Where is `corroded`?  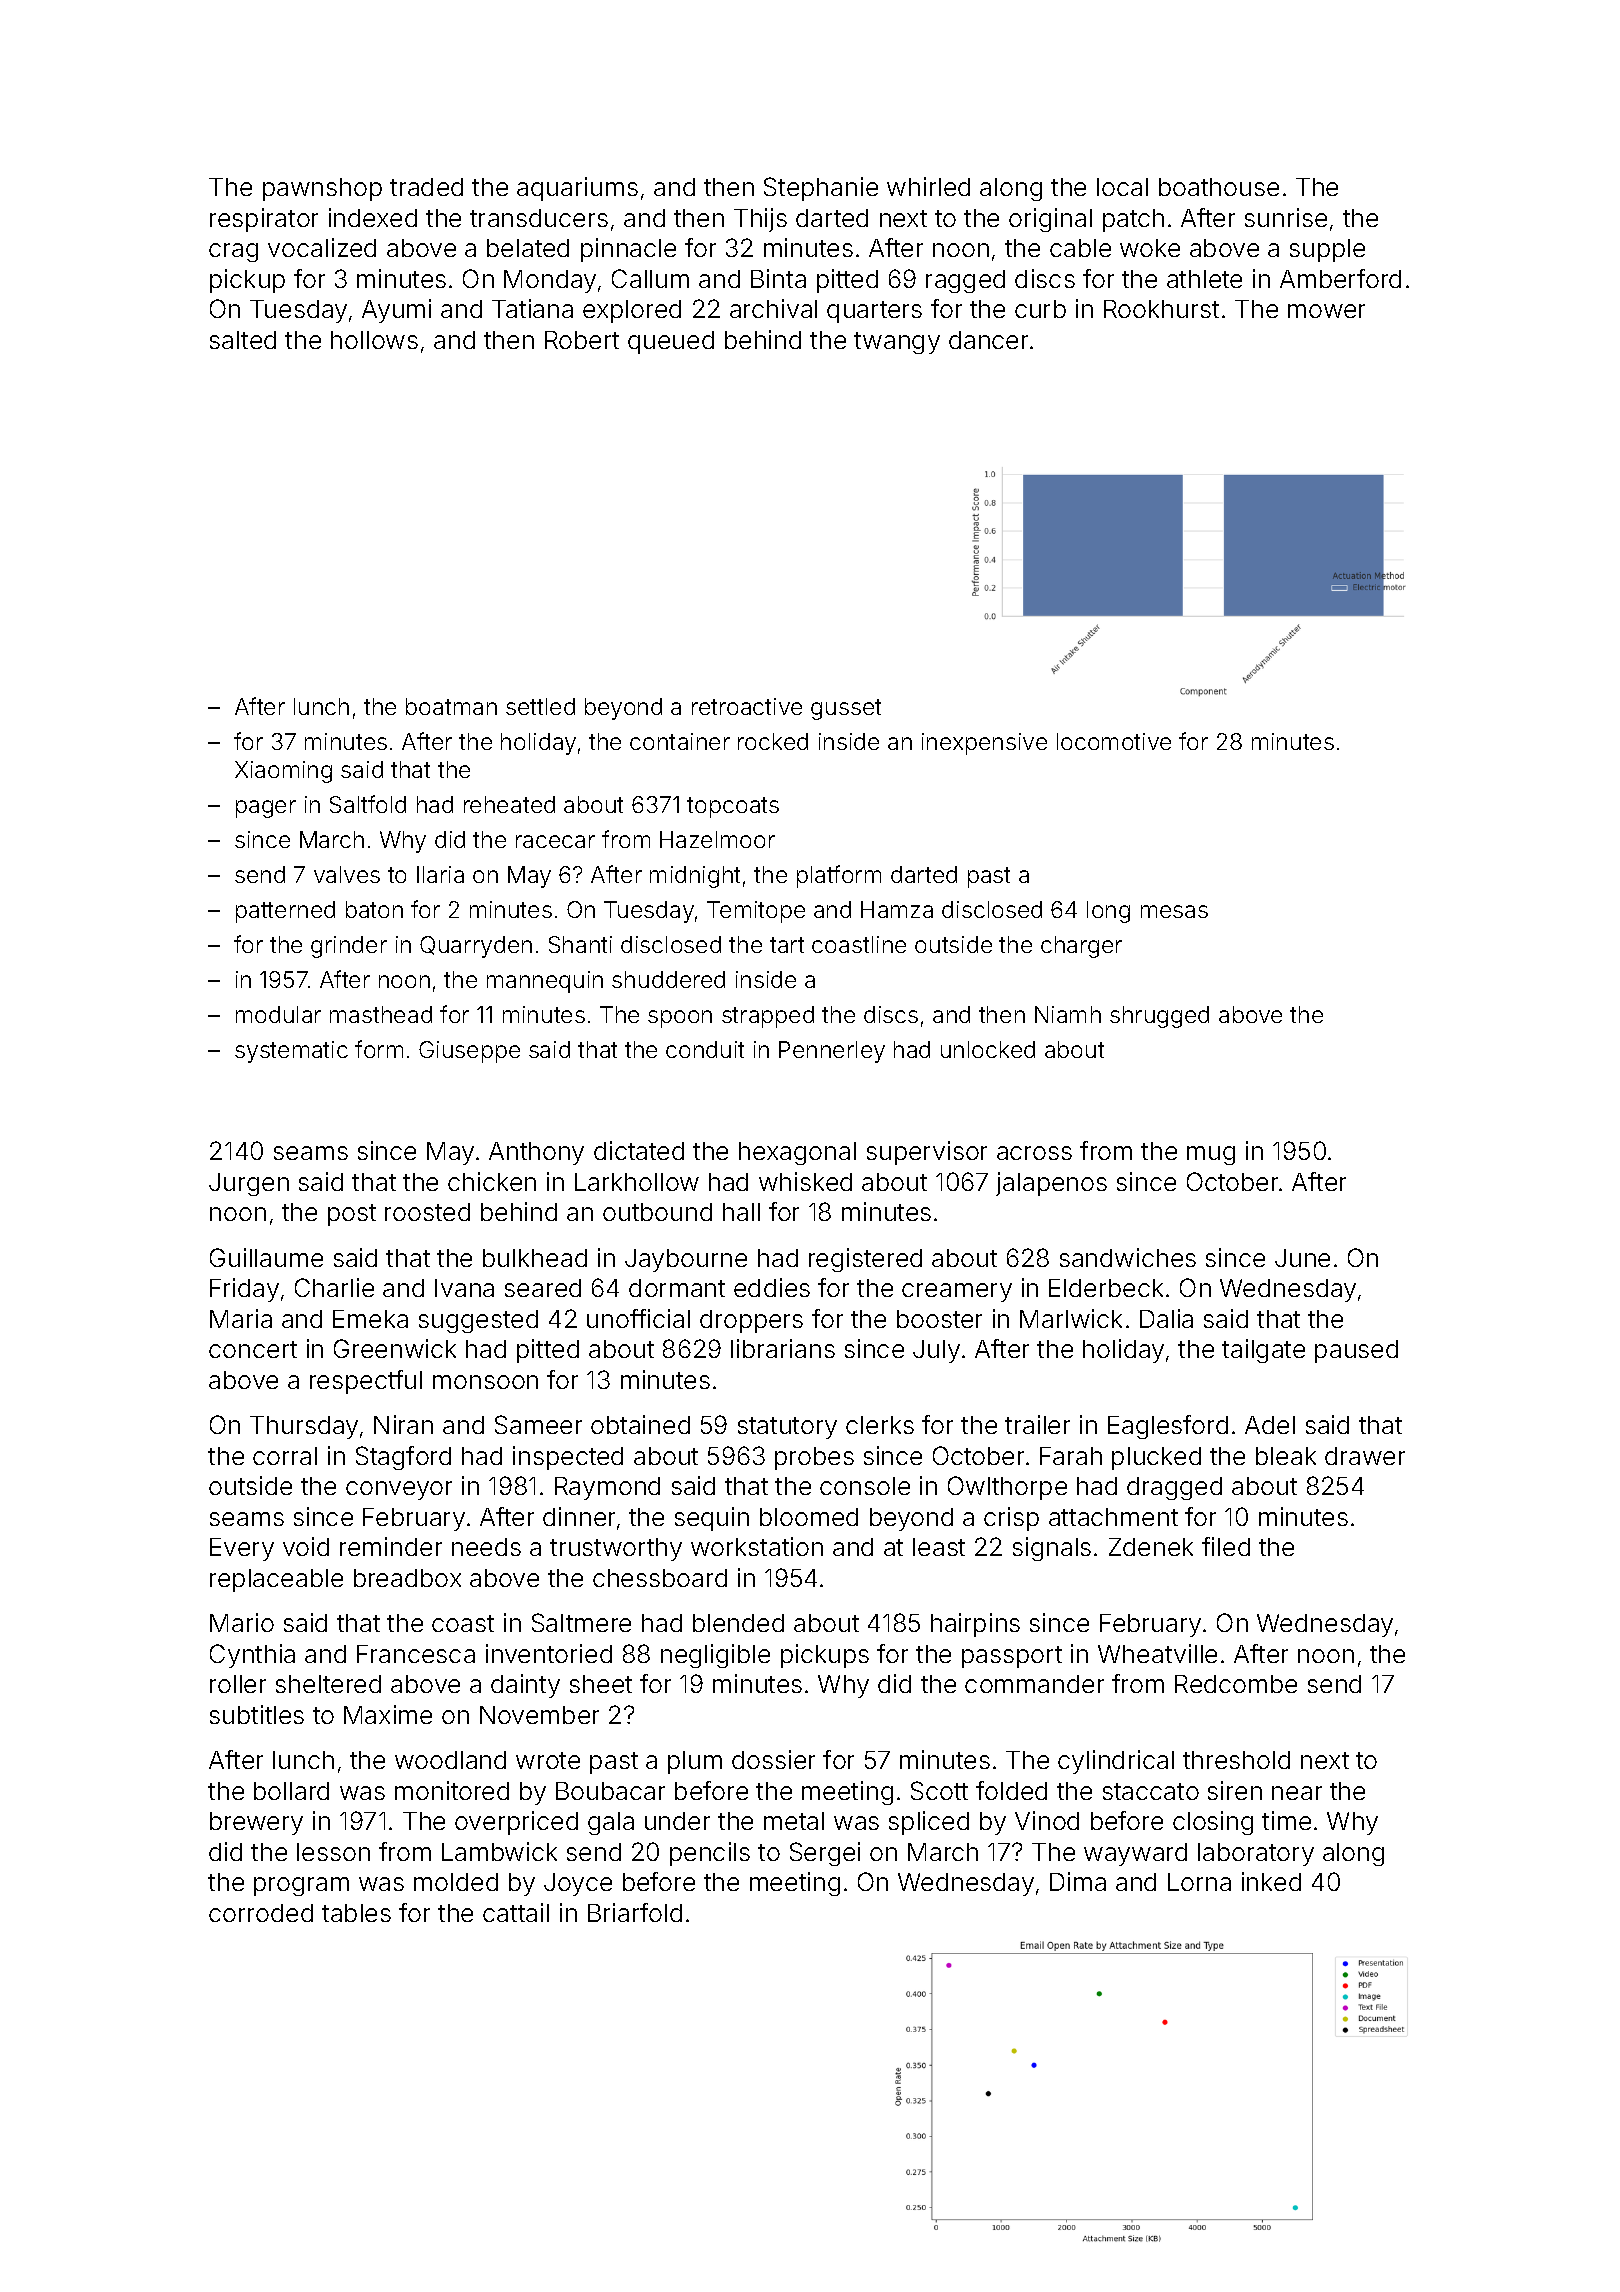 corroded is located at coordinates (261, 1913).
